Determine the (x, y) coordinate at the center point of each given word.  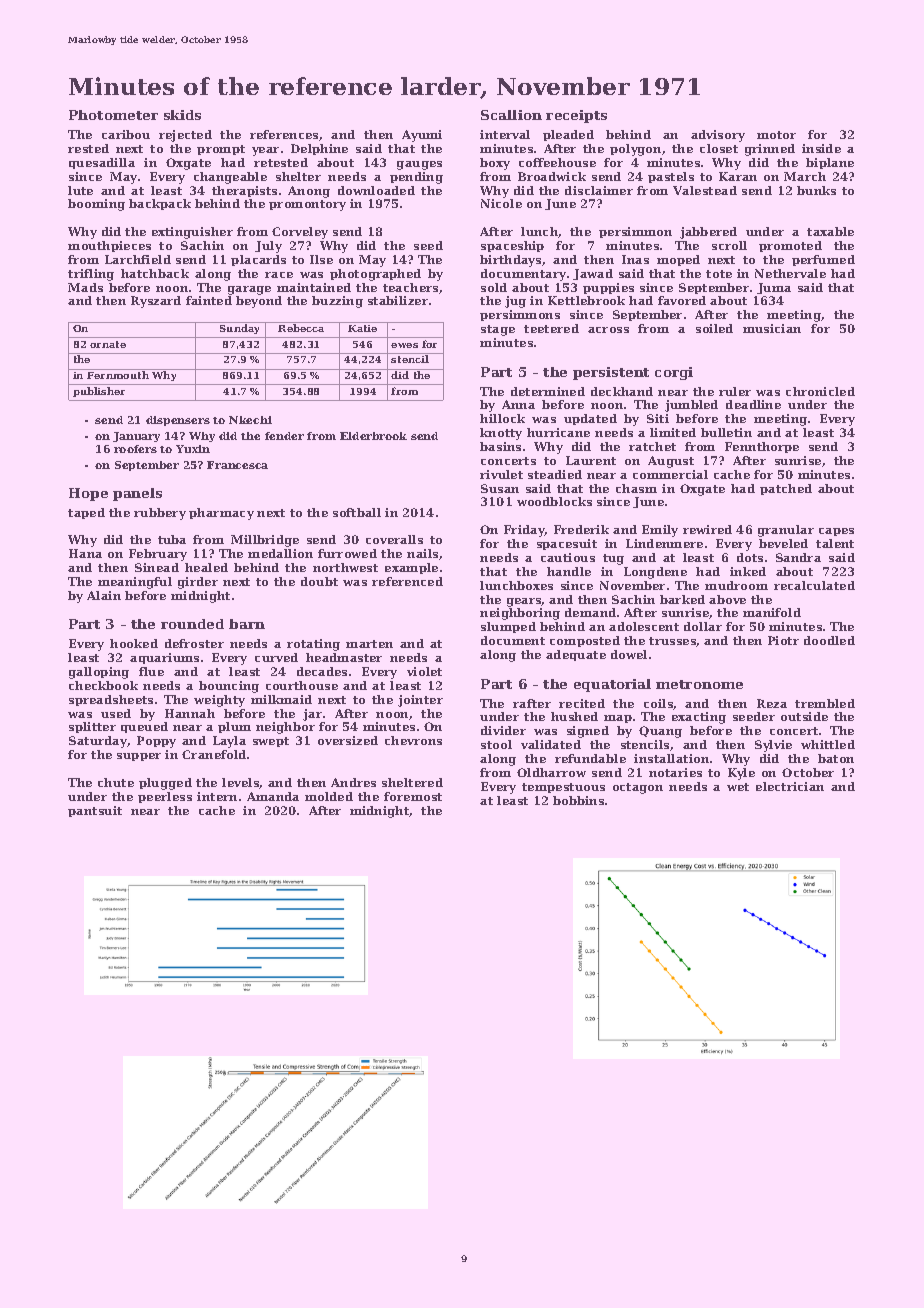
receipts (576, 116)
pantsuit (95, 811)
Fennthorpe (762, 447)
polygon (635, 150)
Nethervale (790, 273)
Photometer (113, 115)
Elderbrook (373, 436)
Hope (88, 494)
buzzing (337, 302)
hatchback (155, 273)
